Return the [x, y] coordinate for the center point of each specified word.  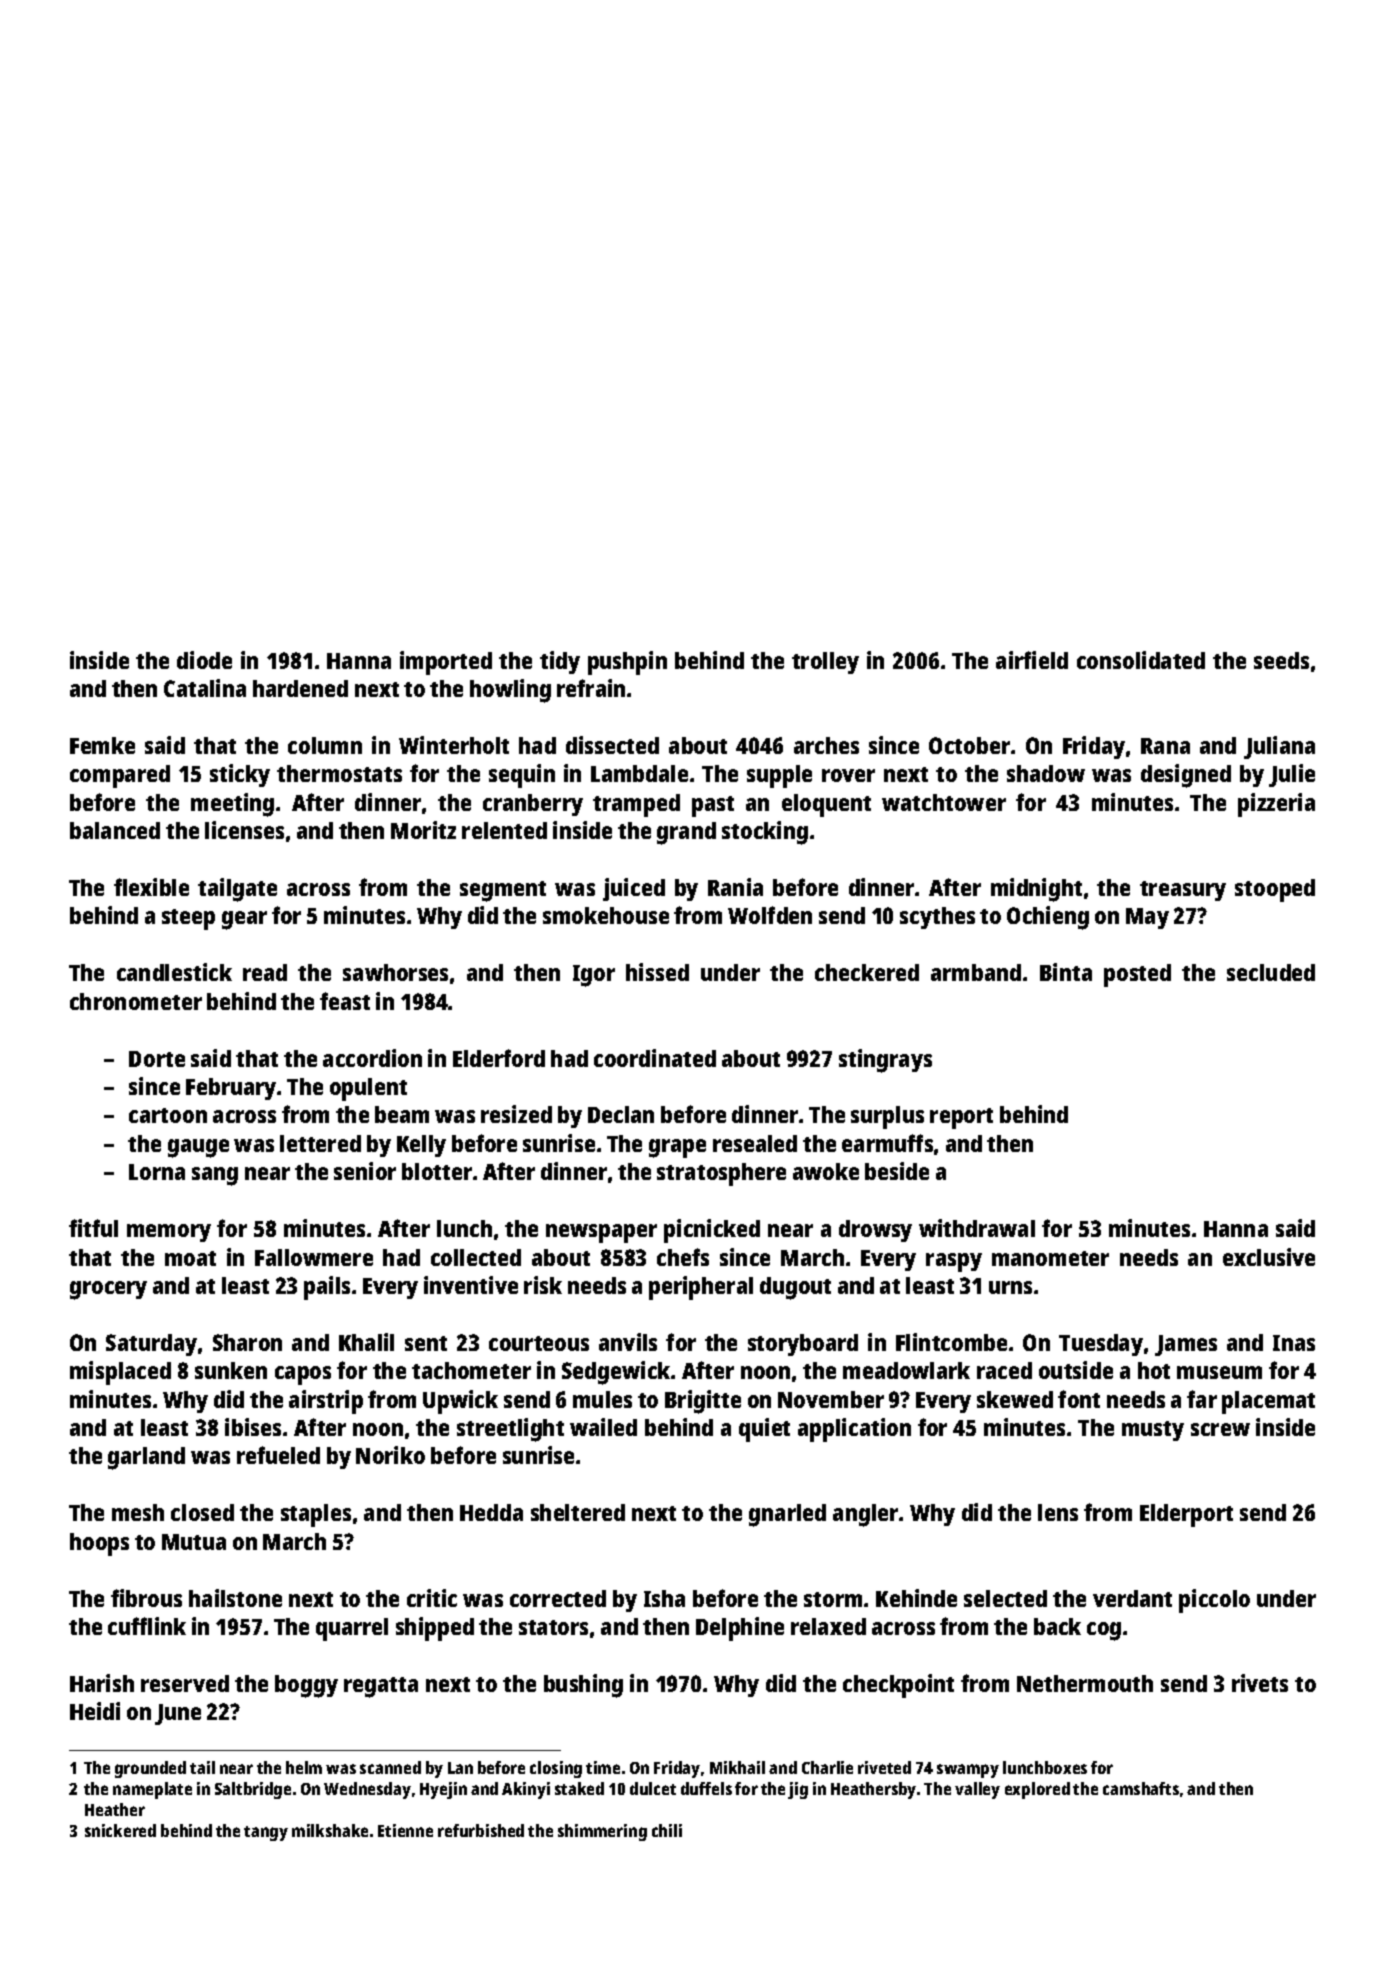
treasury [1183, 891]
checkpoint [898, 1686]
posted [1137, 975]
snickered [120, 1830]
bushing [583, 1686]
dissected [612, 745]
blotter [437, 1171]
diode [204, 660]
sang [215, 1176]
